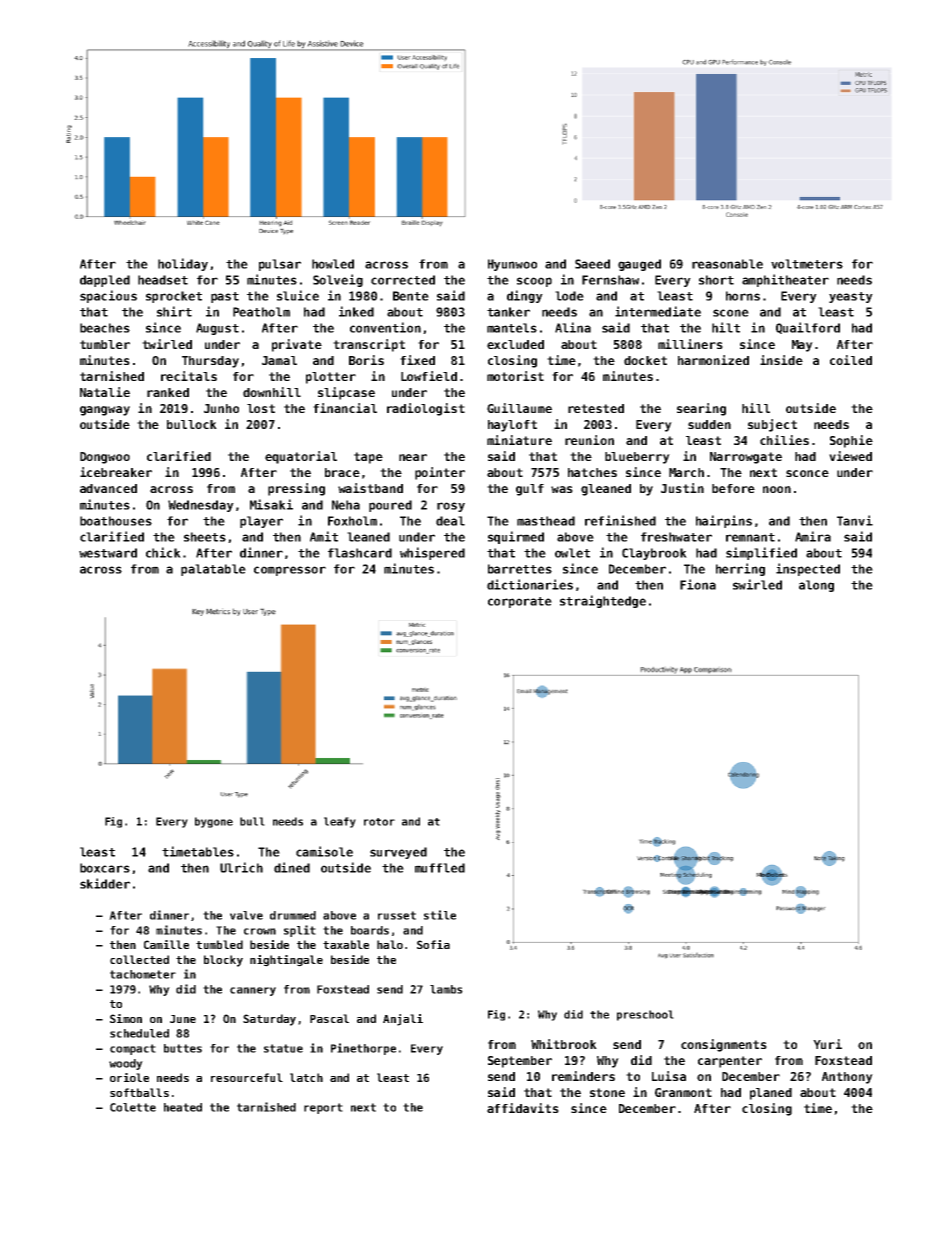 This image has height=1233, width=952. What do you see at coordinates (346, 393) in the image?
I see `slipcase` at bounding box center [346, 393].
